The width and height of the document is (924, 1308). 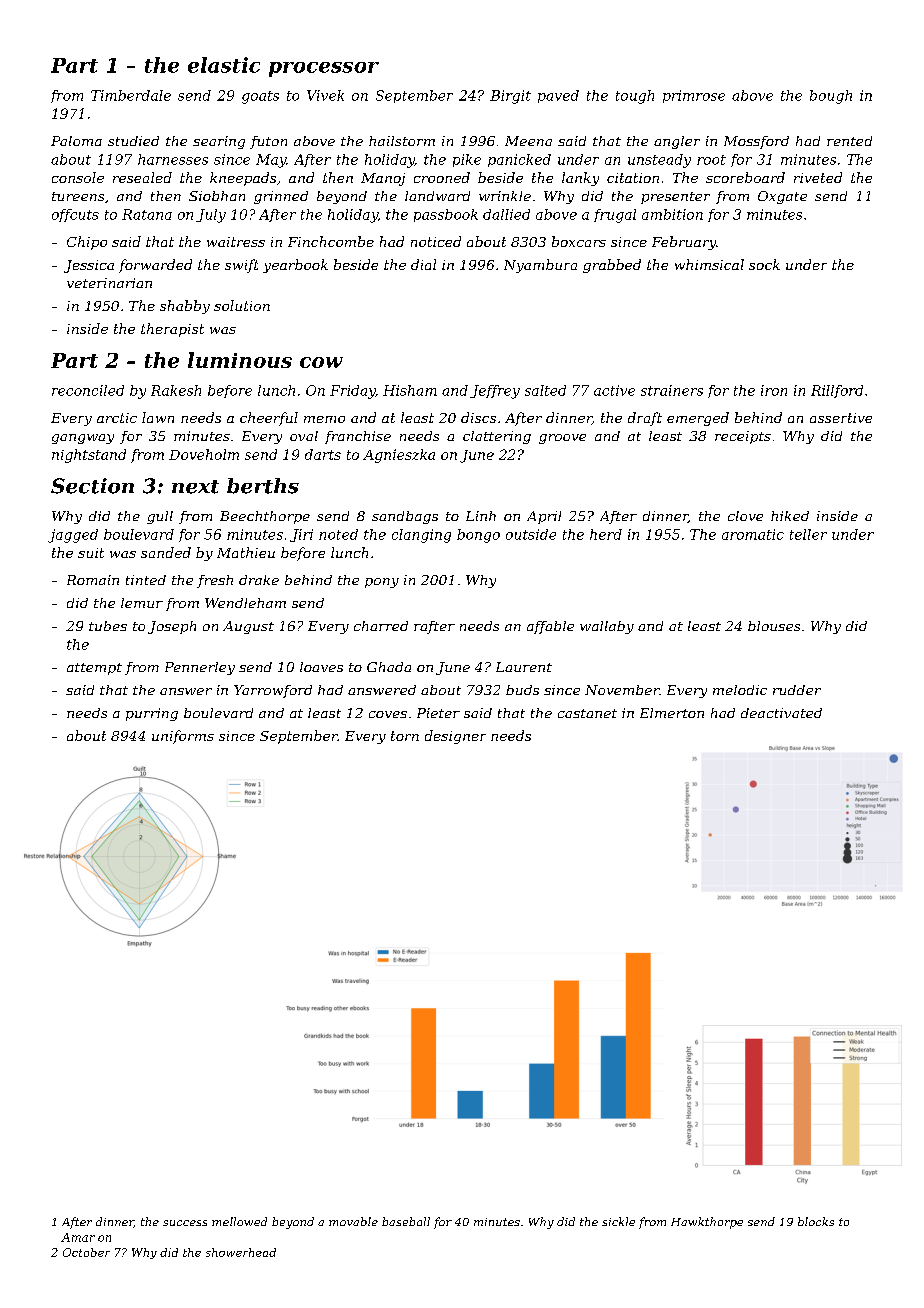 What do you see at coordinates (353, 1221) in the document?
I see `movable` at bounding box center [353, 1221].
